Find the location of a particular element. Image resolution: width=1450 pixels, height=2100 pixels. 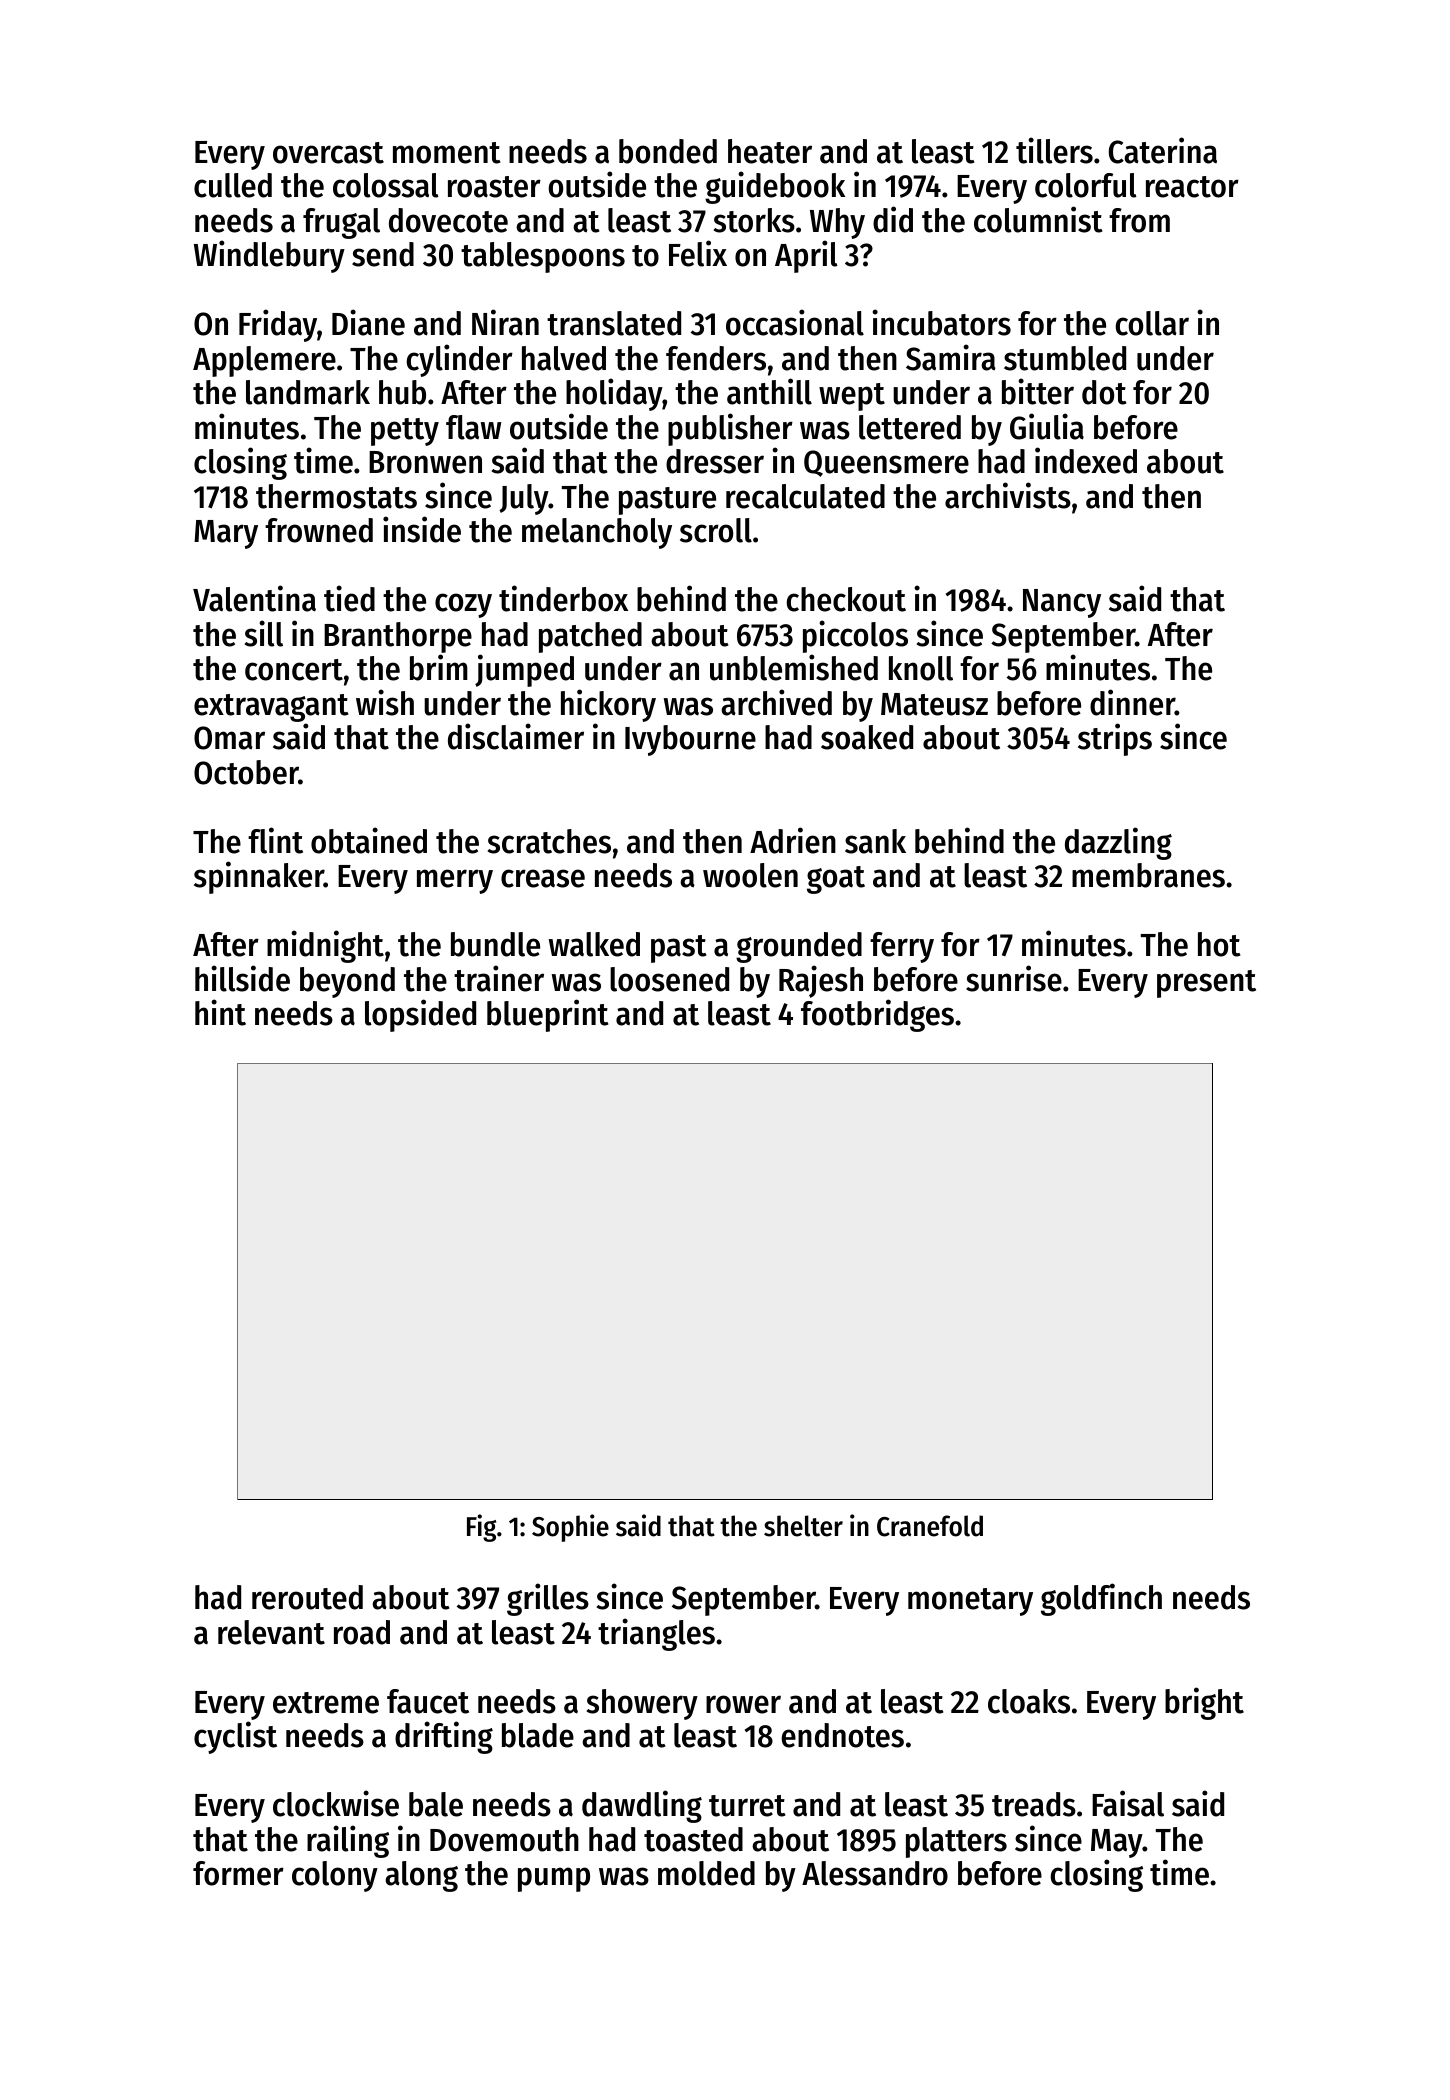

rower is located at coordinates (743, 1704).
